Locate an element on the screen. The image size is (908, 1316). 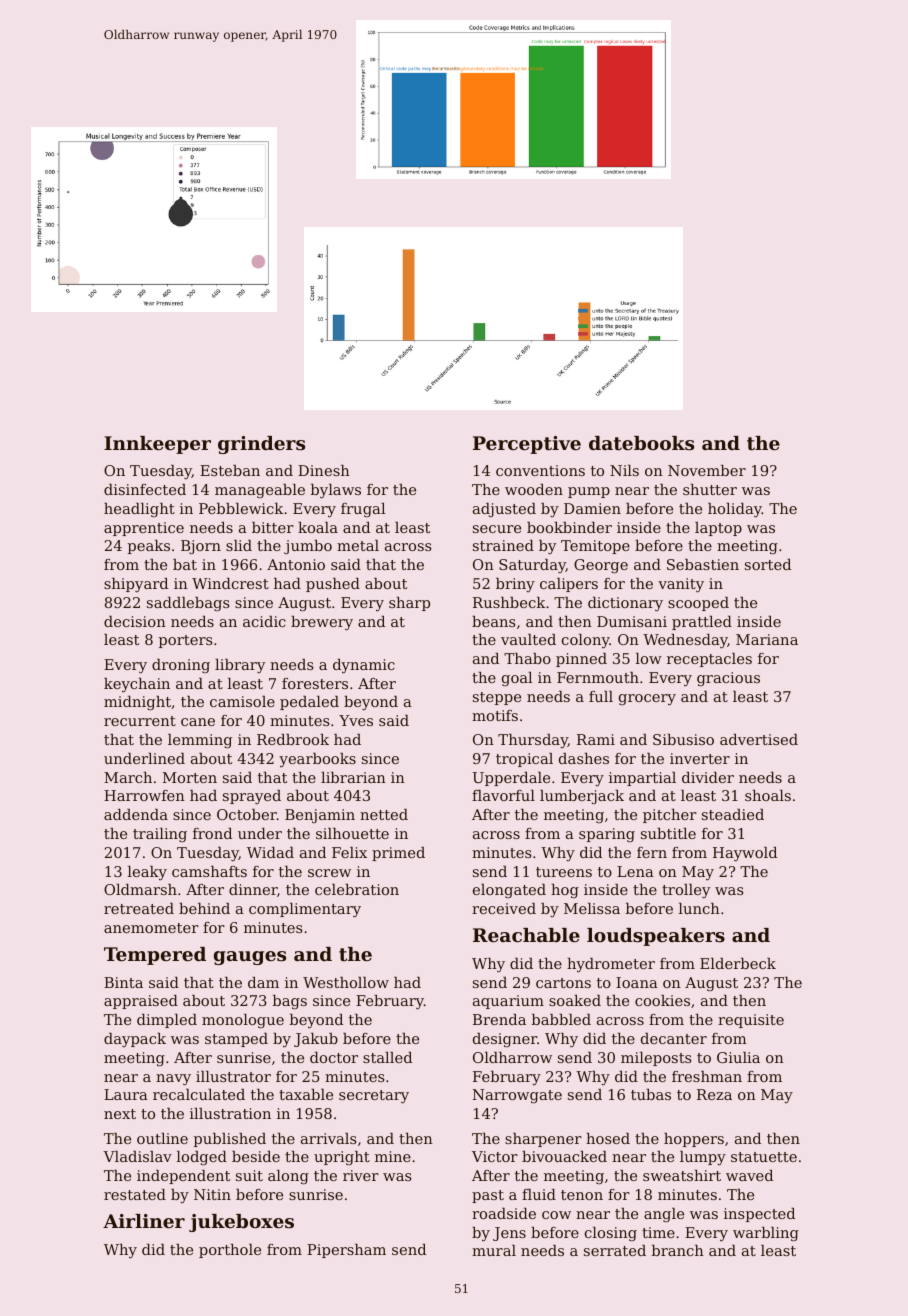
Perceptive is located at coordinates (527, 445).
